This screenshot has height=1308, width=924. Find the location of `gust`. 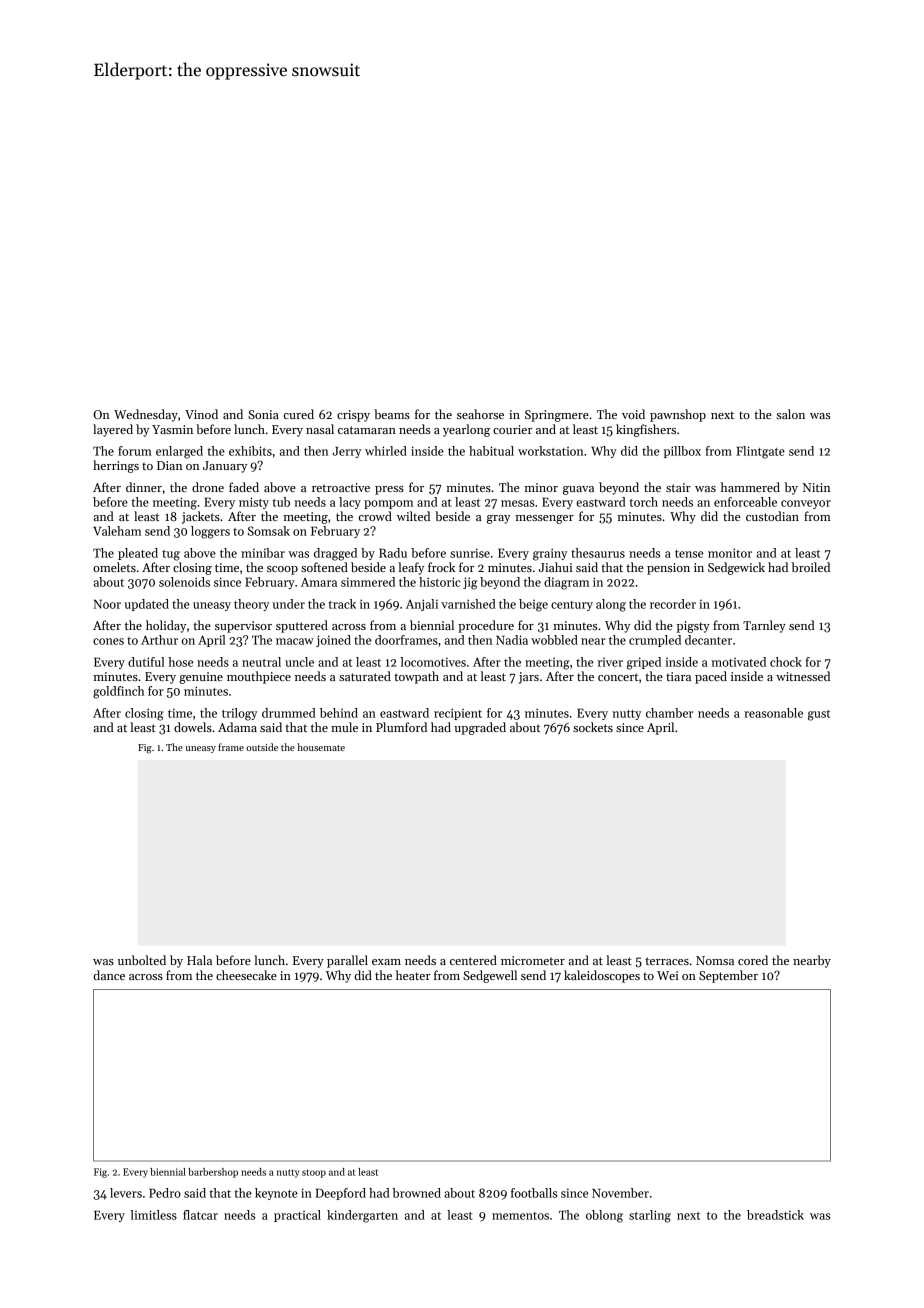

gust is located at coordinates (819, 715).
